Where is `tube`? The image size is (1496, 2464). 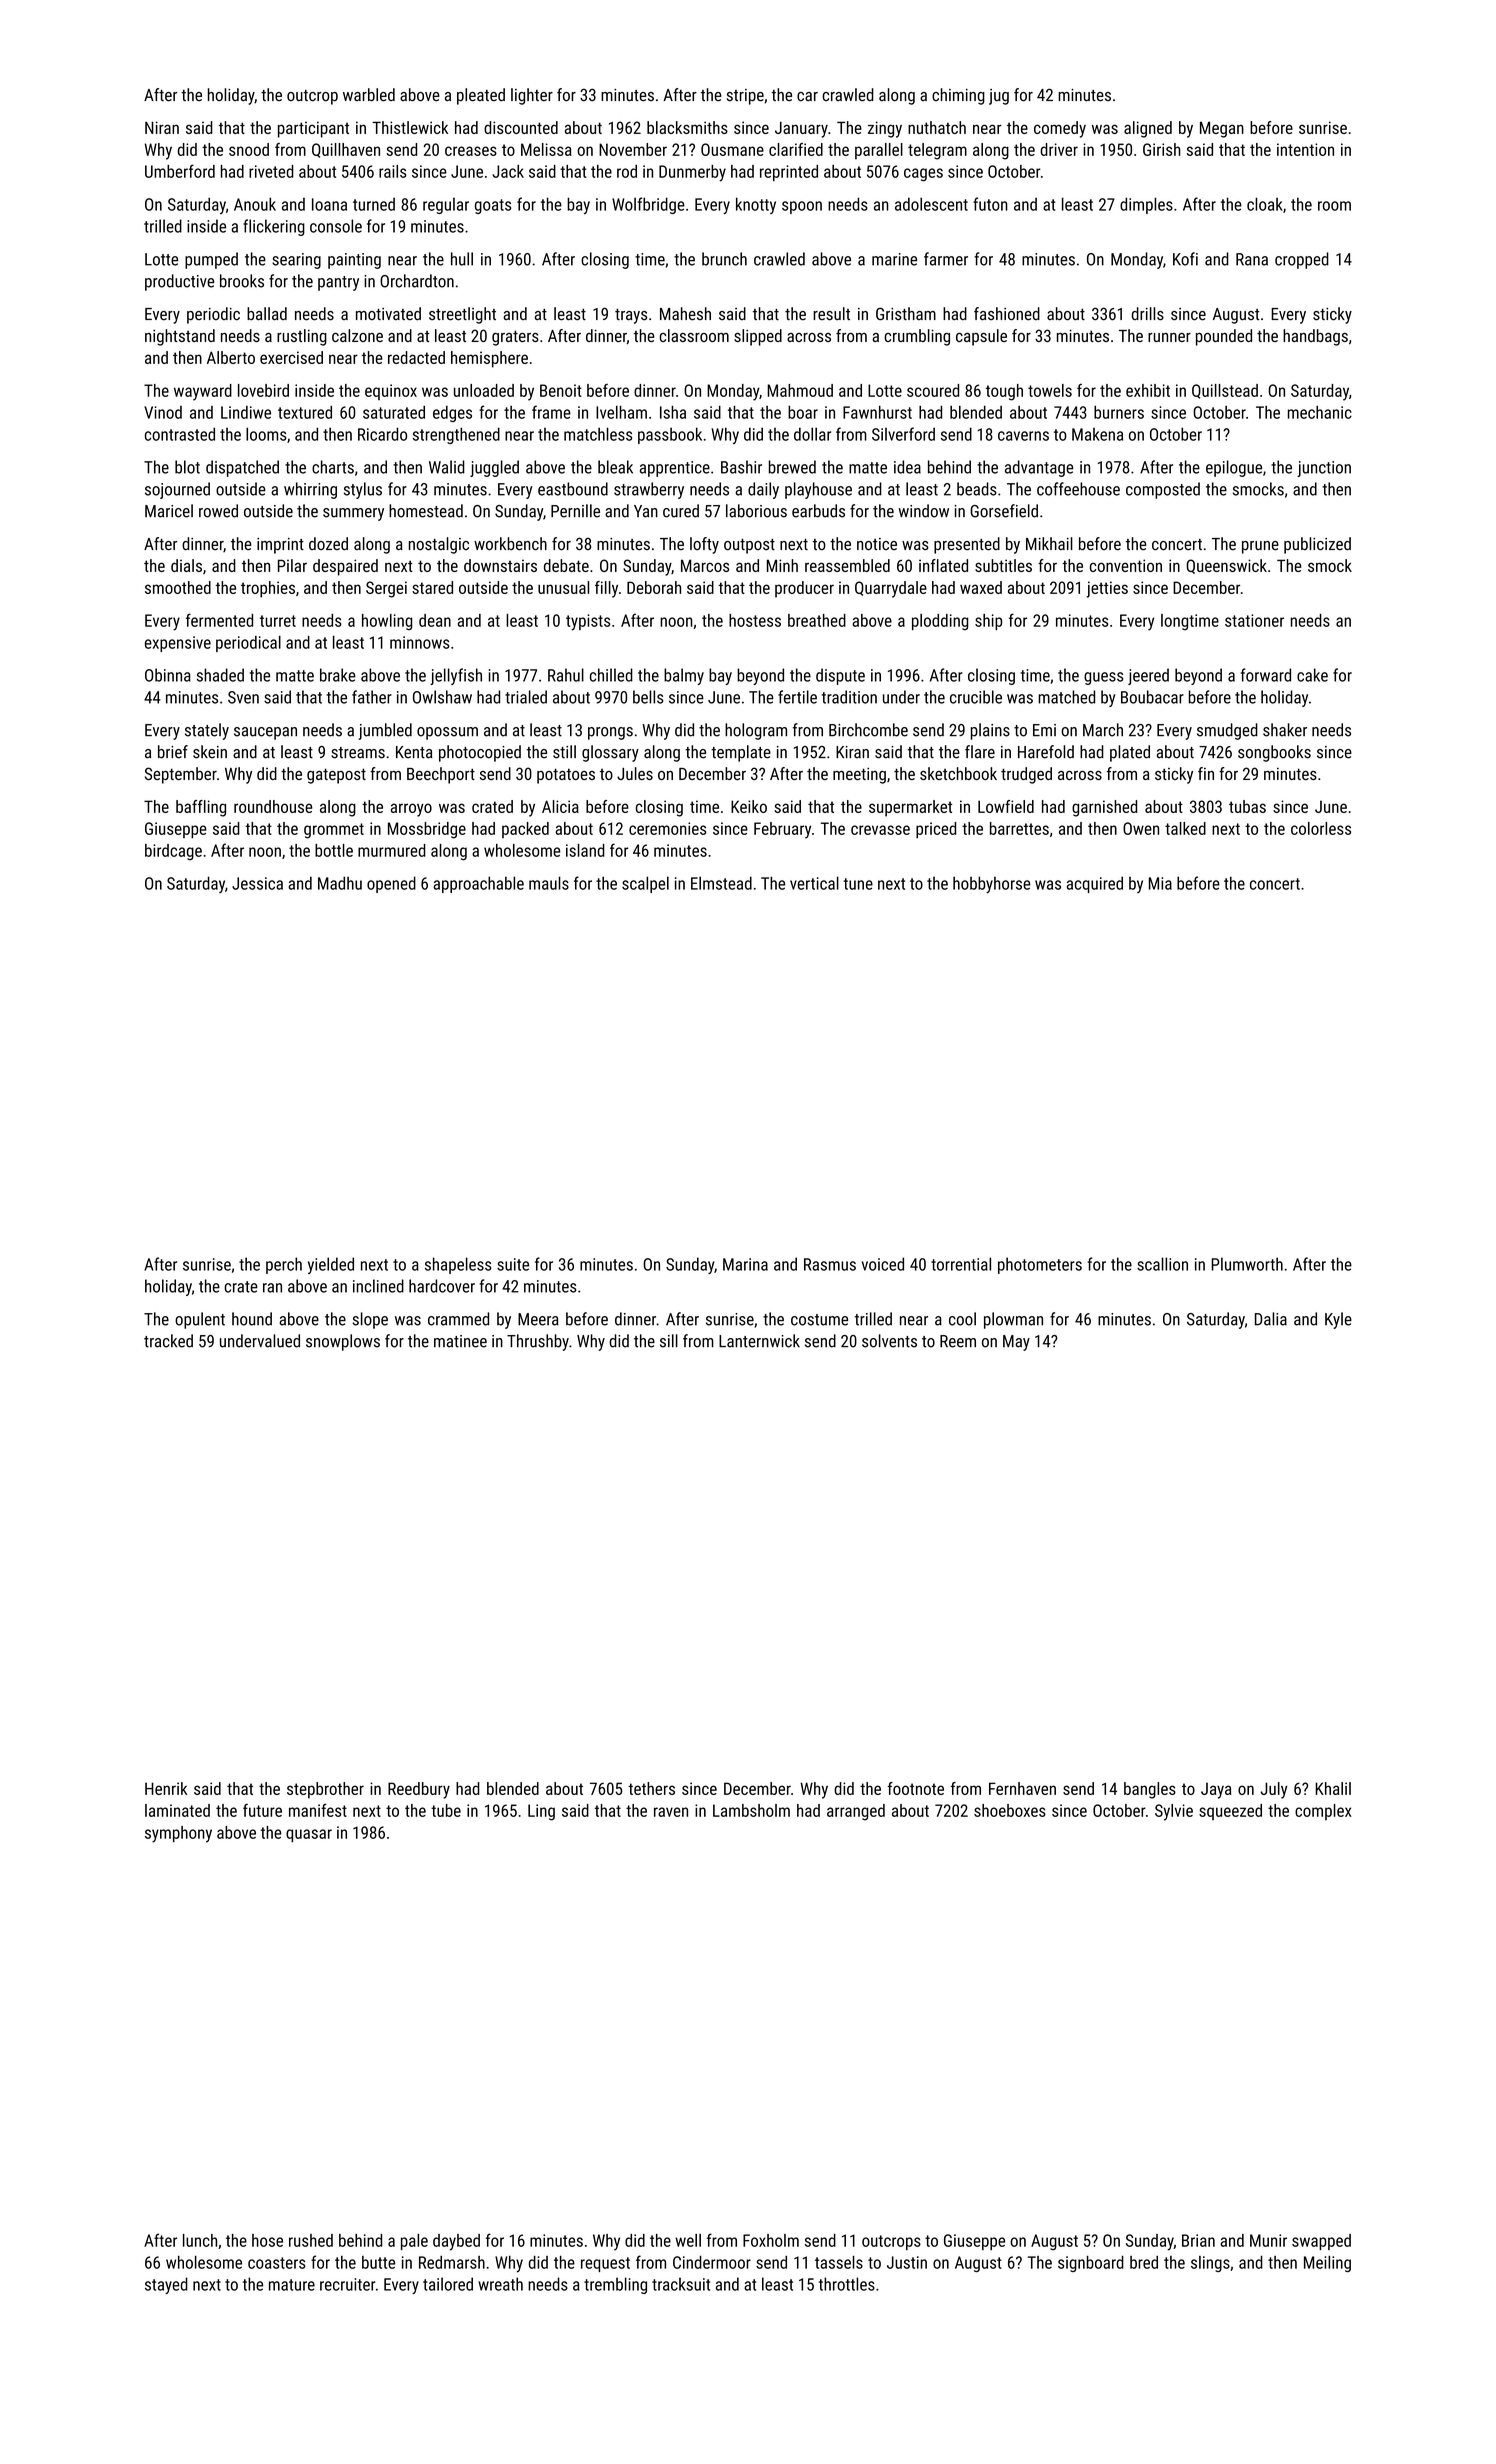 tube is located at coordinates (446, 1810).
